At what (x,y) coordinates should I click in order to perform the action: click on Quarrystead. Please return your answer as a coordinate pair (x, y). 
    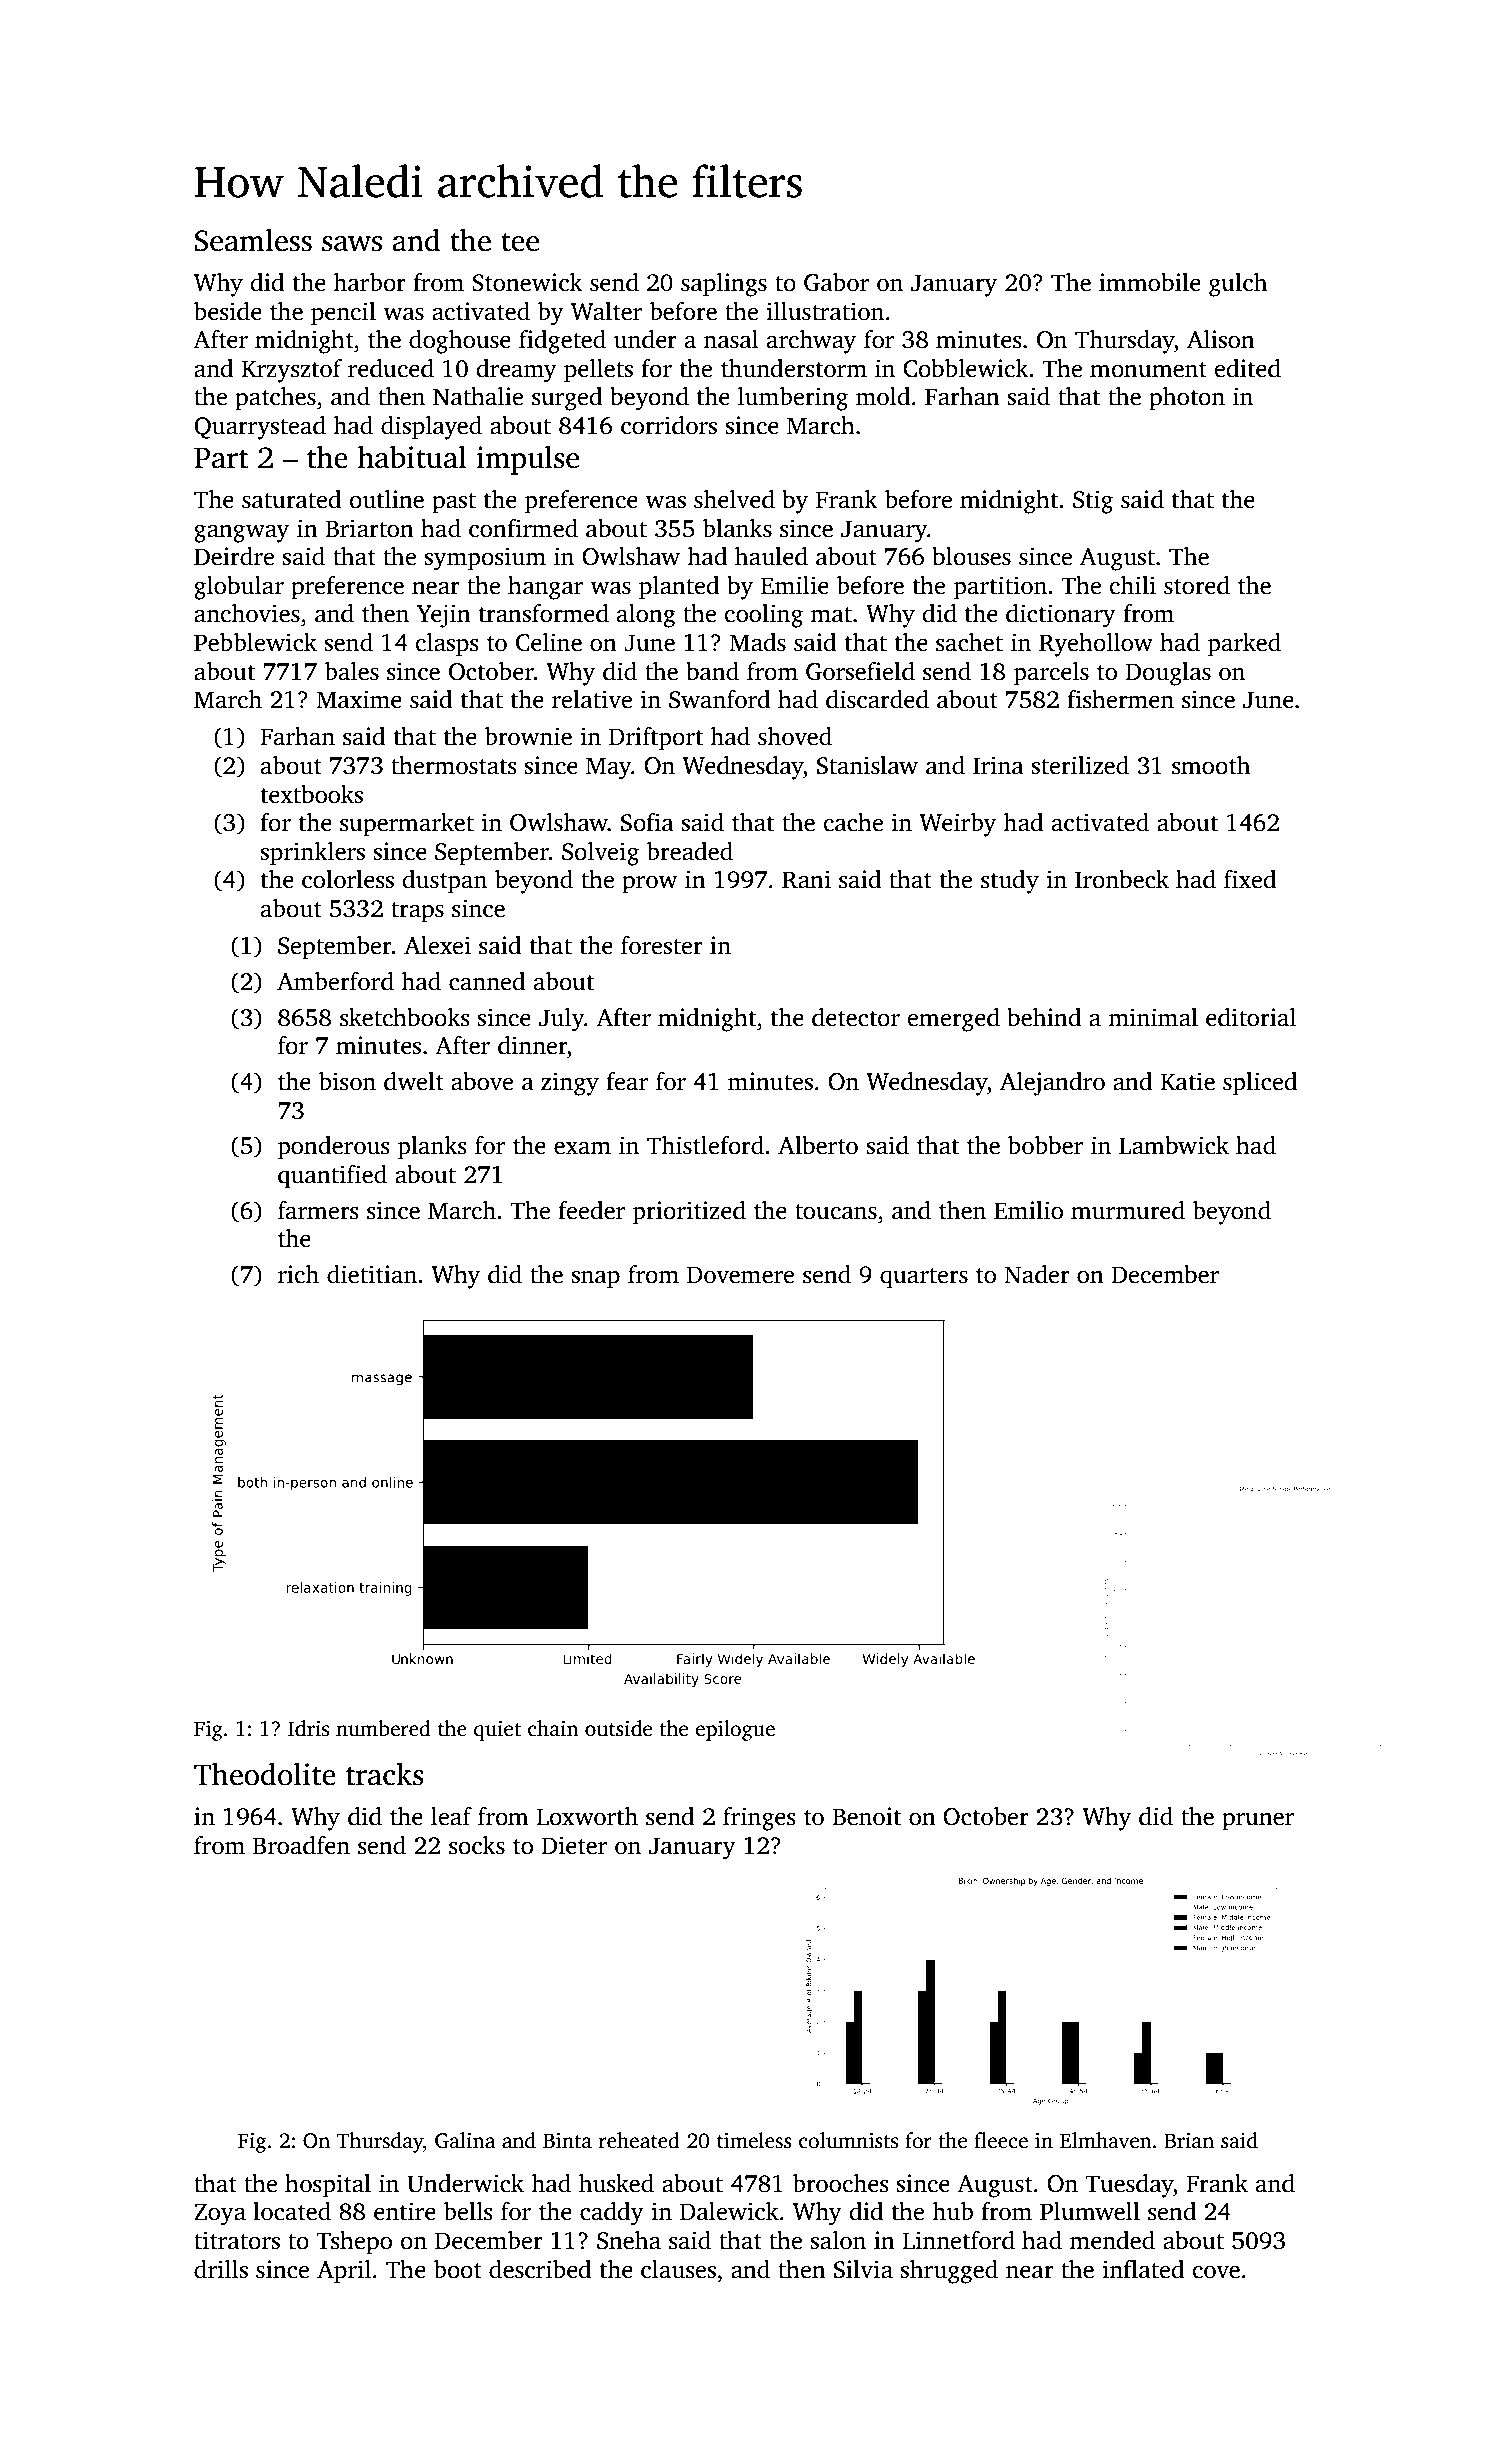
    Looking at the image, I should click on (260, 428).
